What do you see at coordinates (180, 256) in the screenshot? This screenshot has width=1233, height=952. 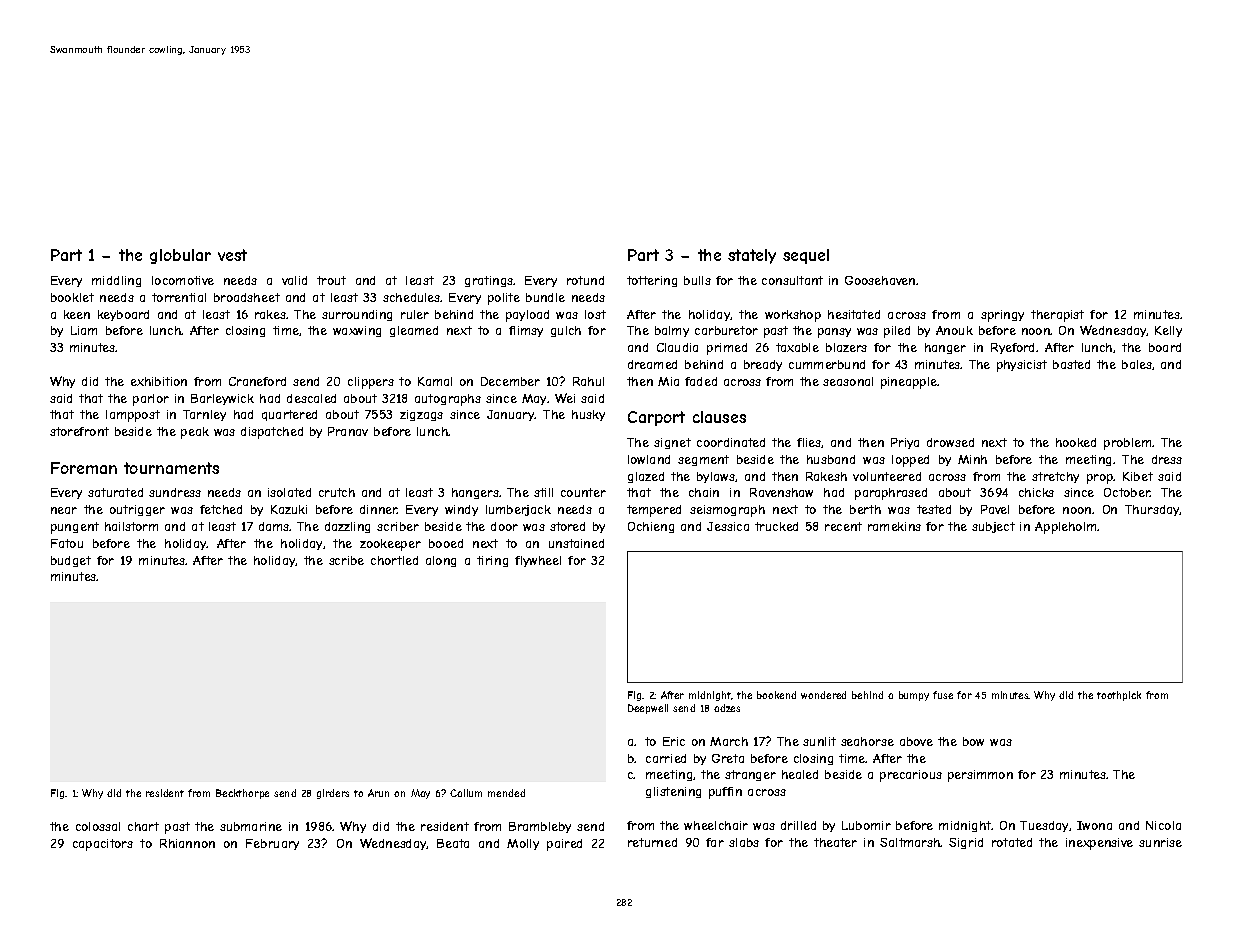 I see `globular` at bounding box center [180, 256].
